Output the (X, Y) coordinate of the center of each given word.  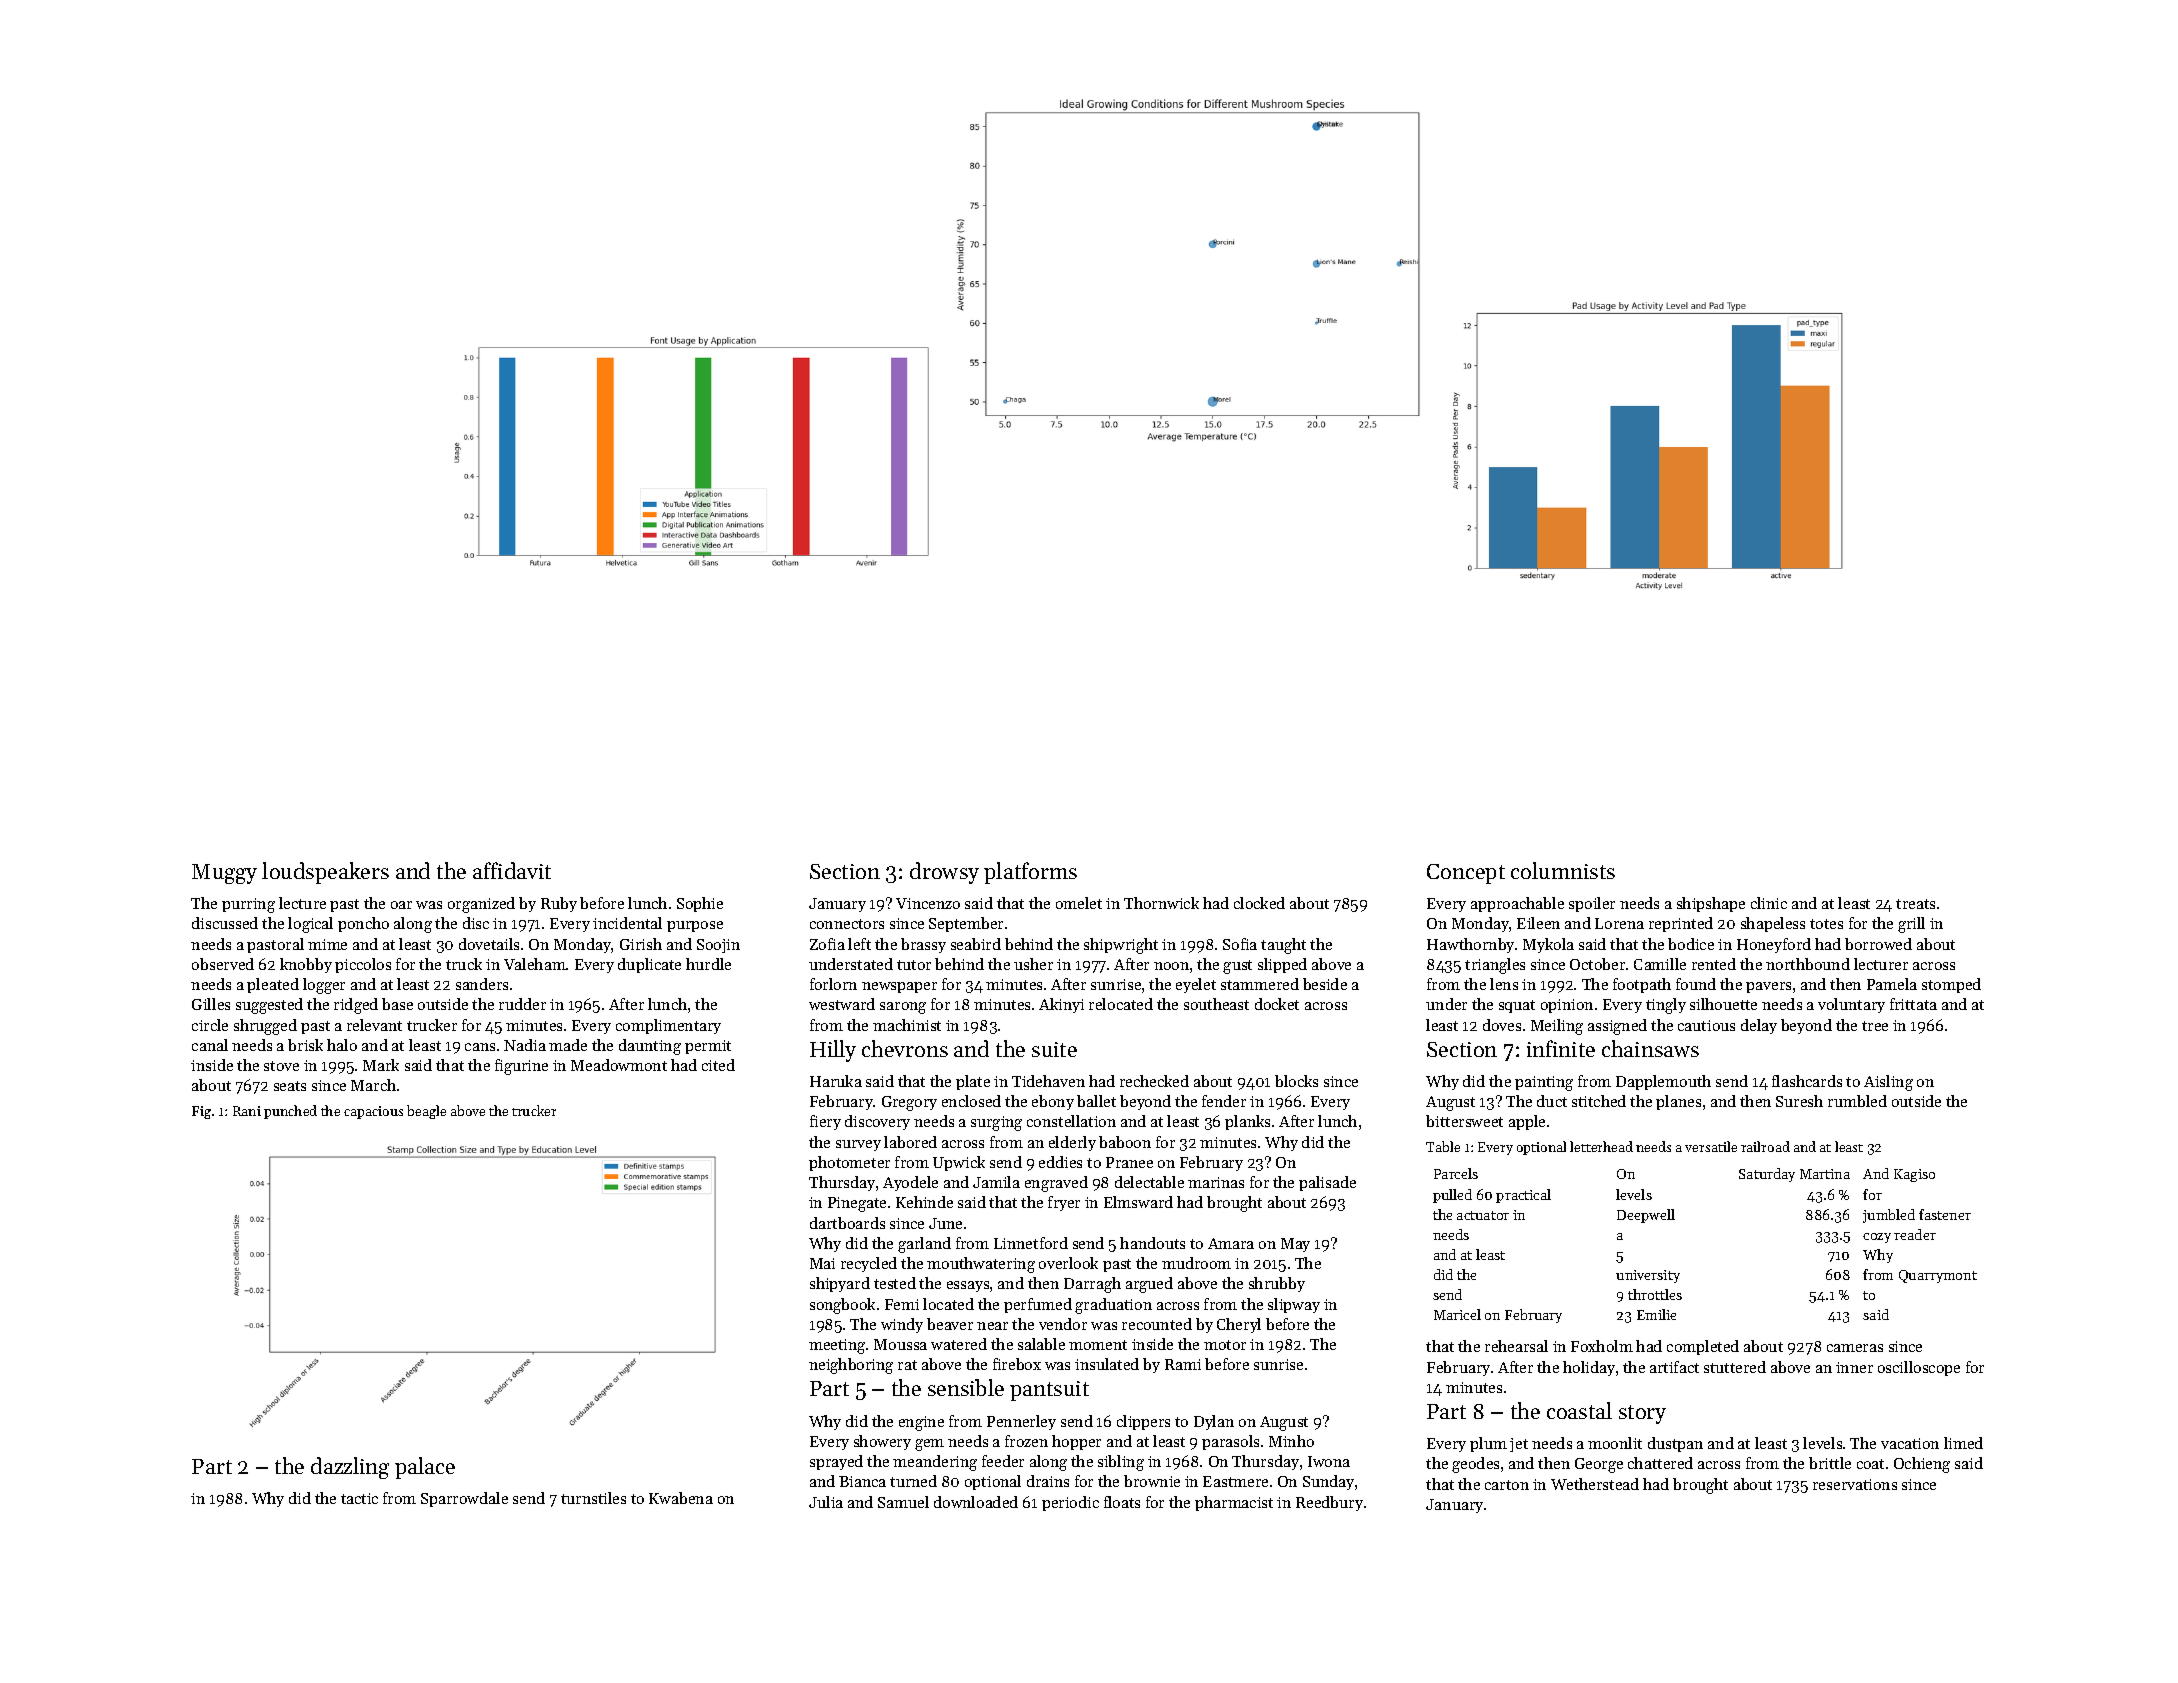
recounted (1157, 1324)
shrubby (1277, 1284)
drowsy (944, 873)
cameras (1855, 1348)
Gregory (909, 1103)
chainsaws (1650, 1048)
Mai (822, 1263)
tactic (359, 1498)
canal (210, 1045)
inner (1854, 1367)
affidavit (512, 870)
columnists (1563, 870)
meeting (837, 1346)
